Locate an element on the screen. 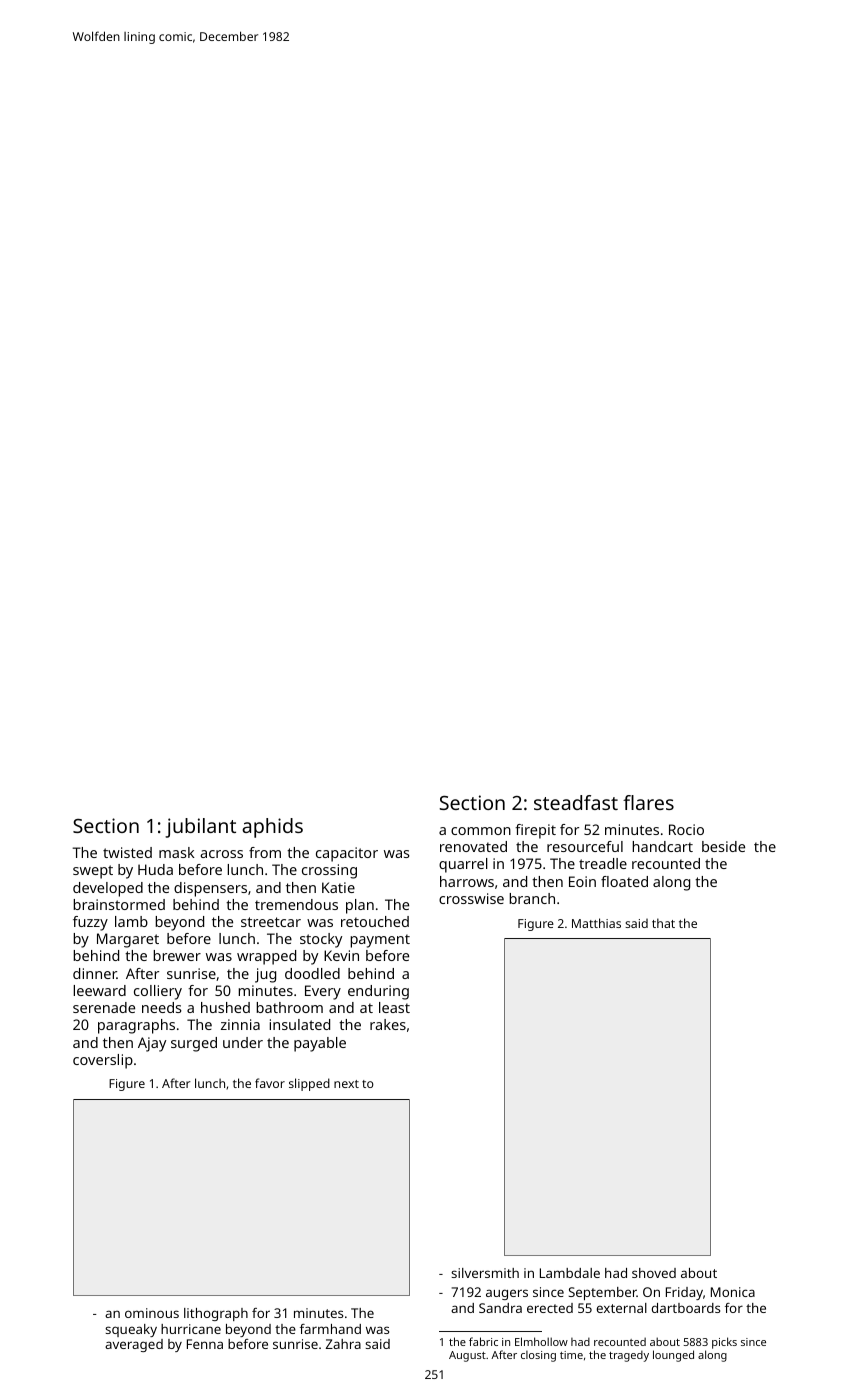 Image resolution: width=849 pixels, height=1400 pixels. Matthias is located at coordinates (596, 923).
